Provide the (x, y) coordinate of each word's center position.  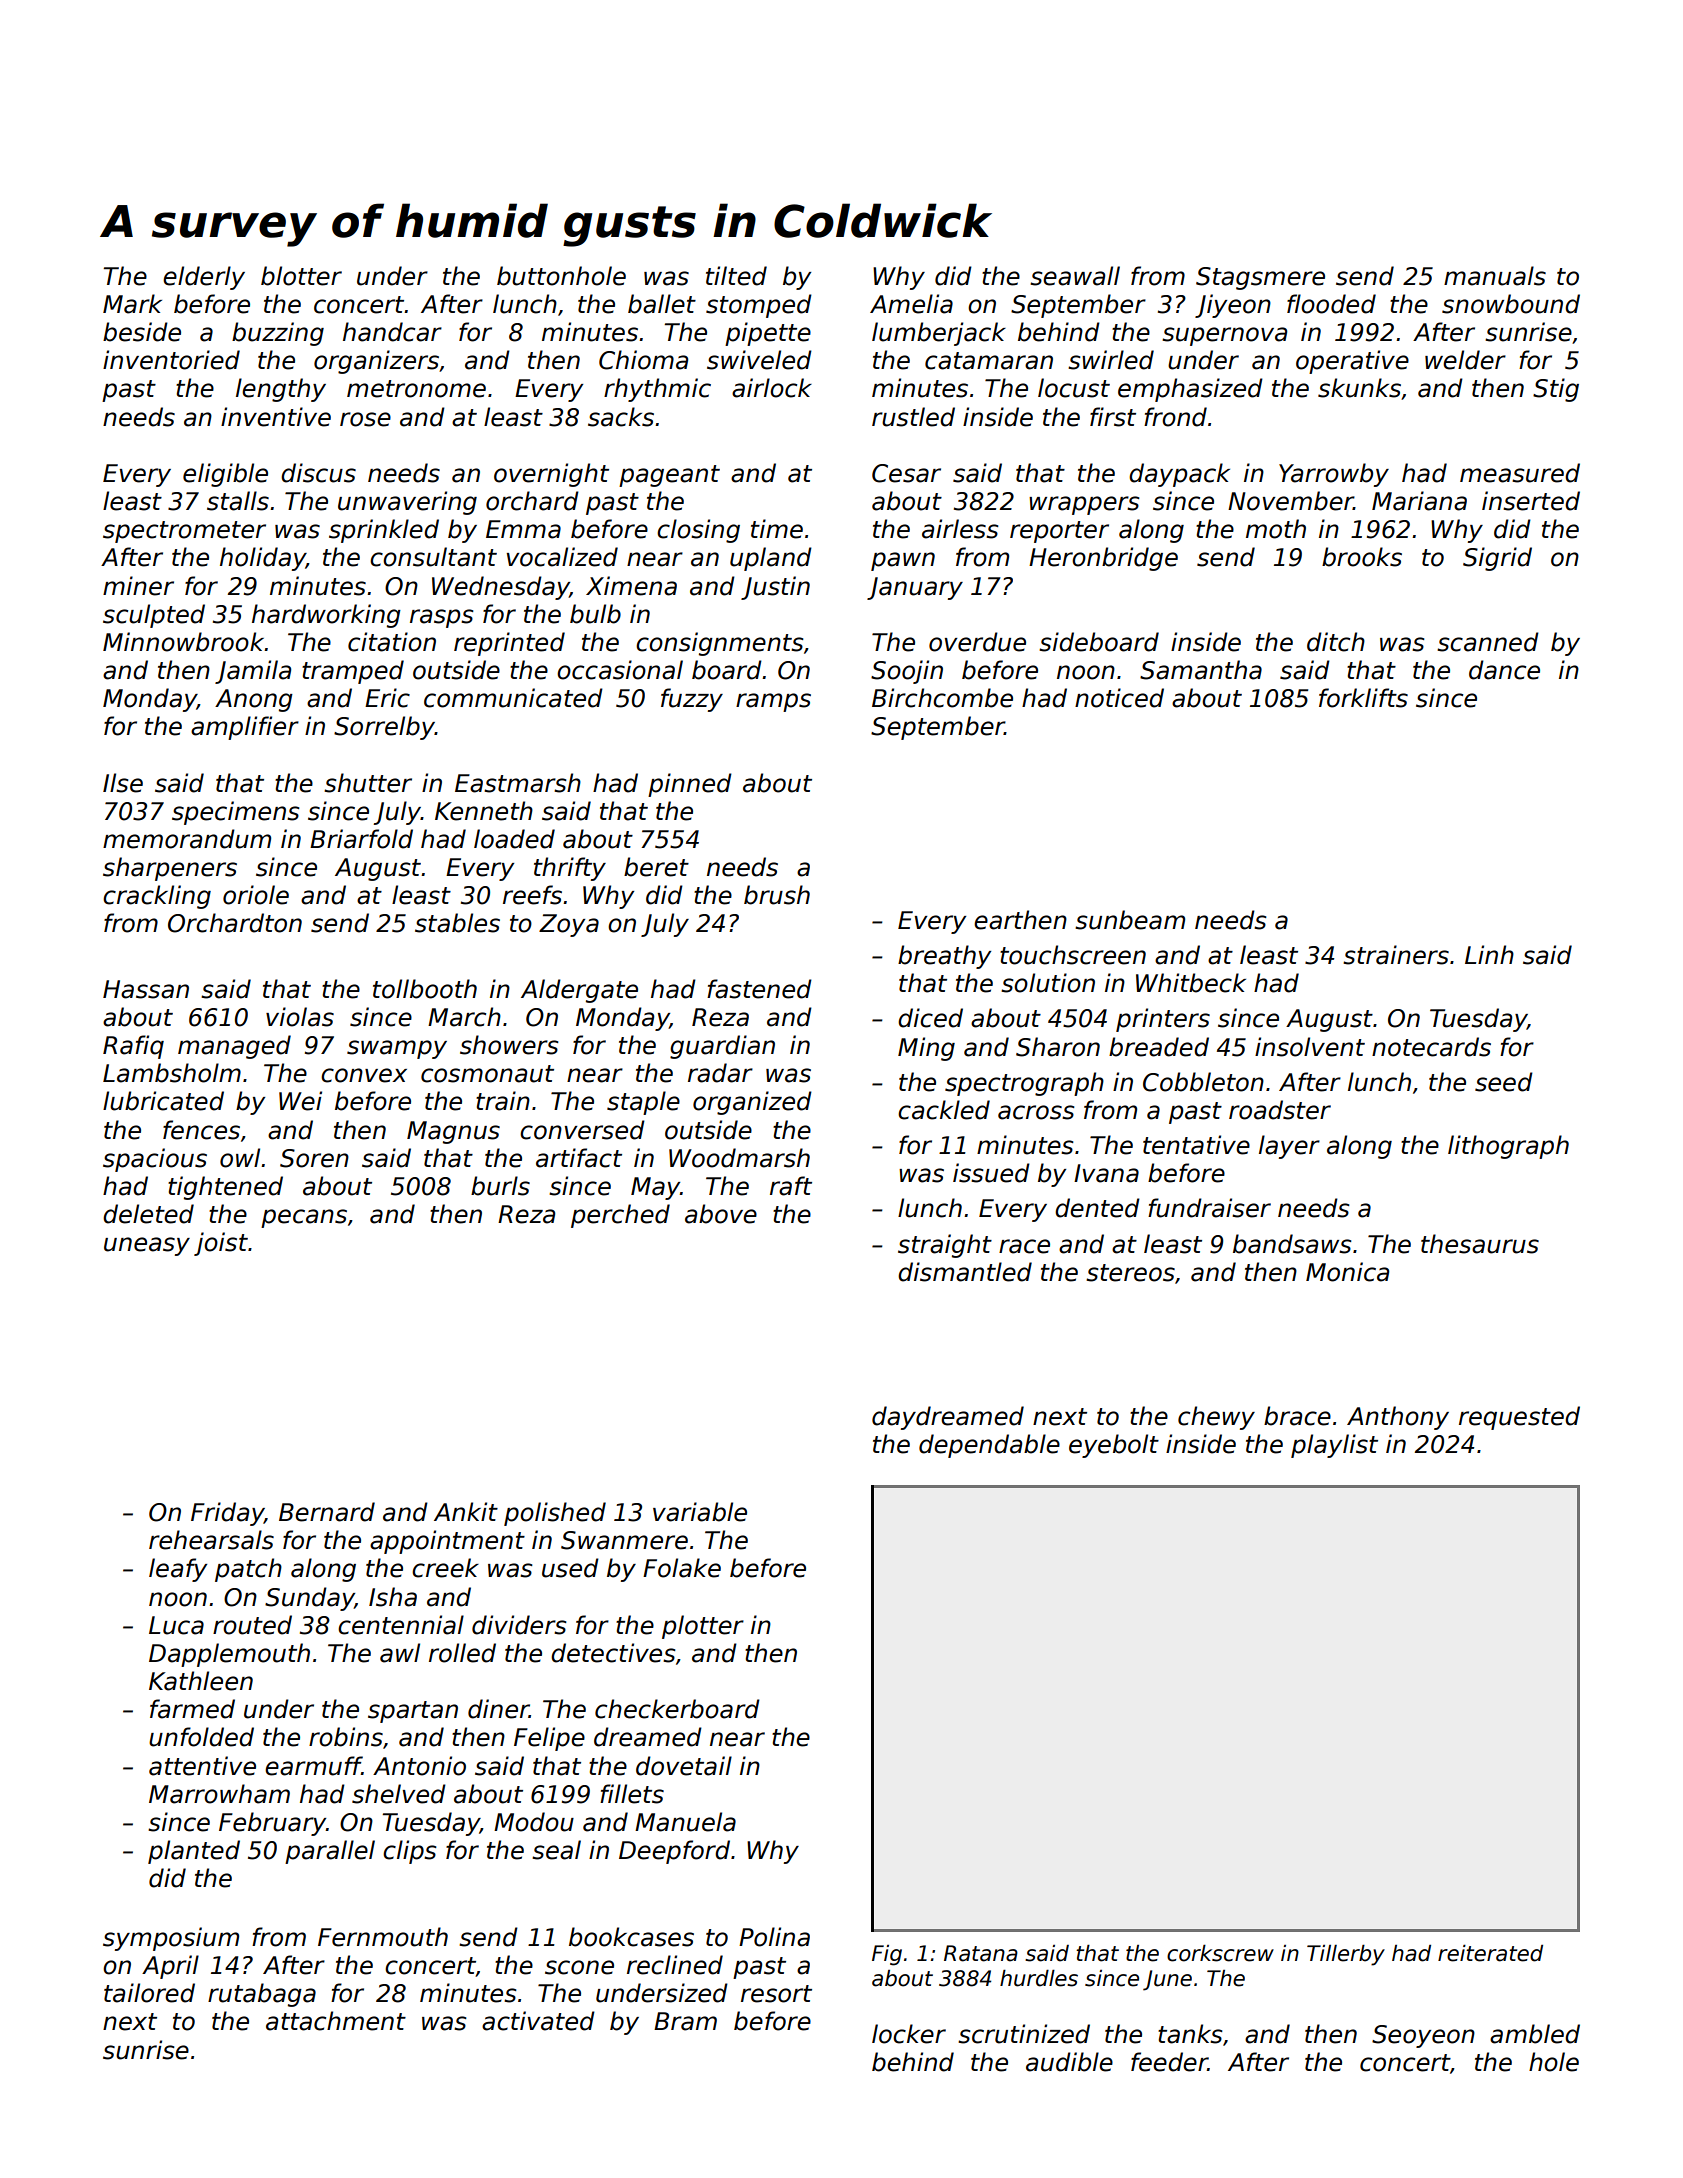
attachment (336, 2021)
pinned (690, 785)
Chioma (643, 360)
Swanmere (624, 1540)
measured (1520, 473)
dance (1504, 670)
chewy (1216, 1418)
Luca (176, 1625)
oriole (256, 895)
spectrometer (184, 532)
